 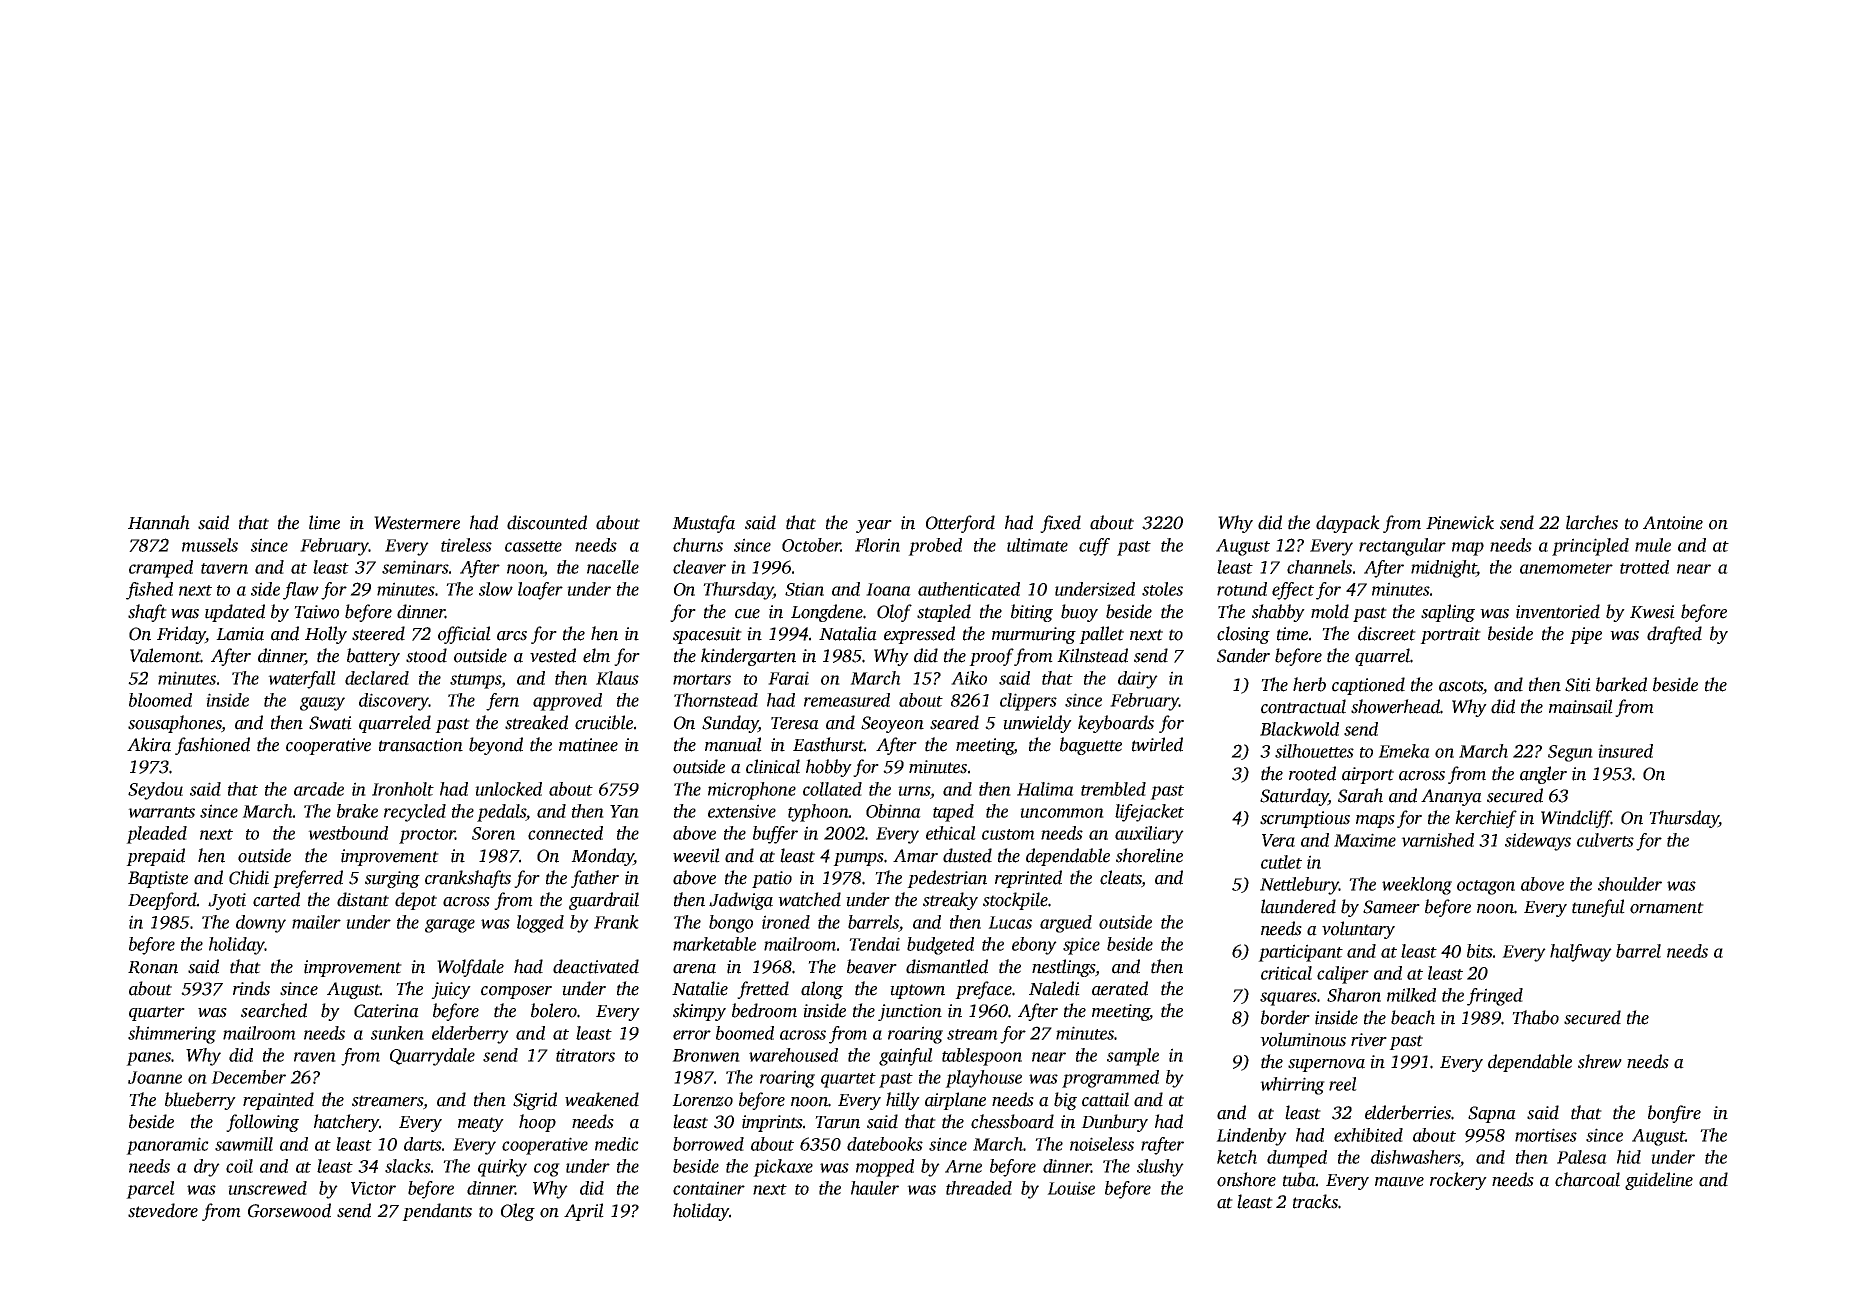 I want to click on juicy, so click(x=451, y=990).
